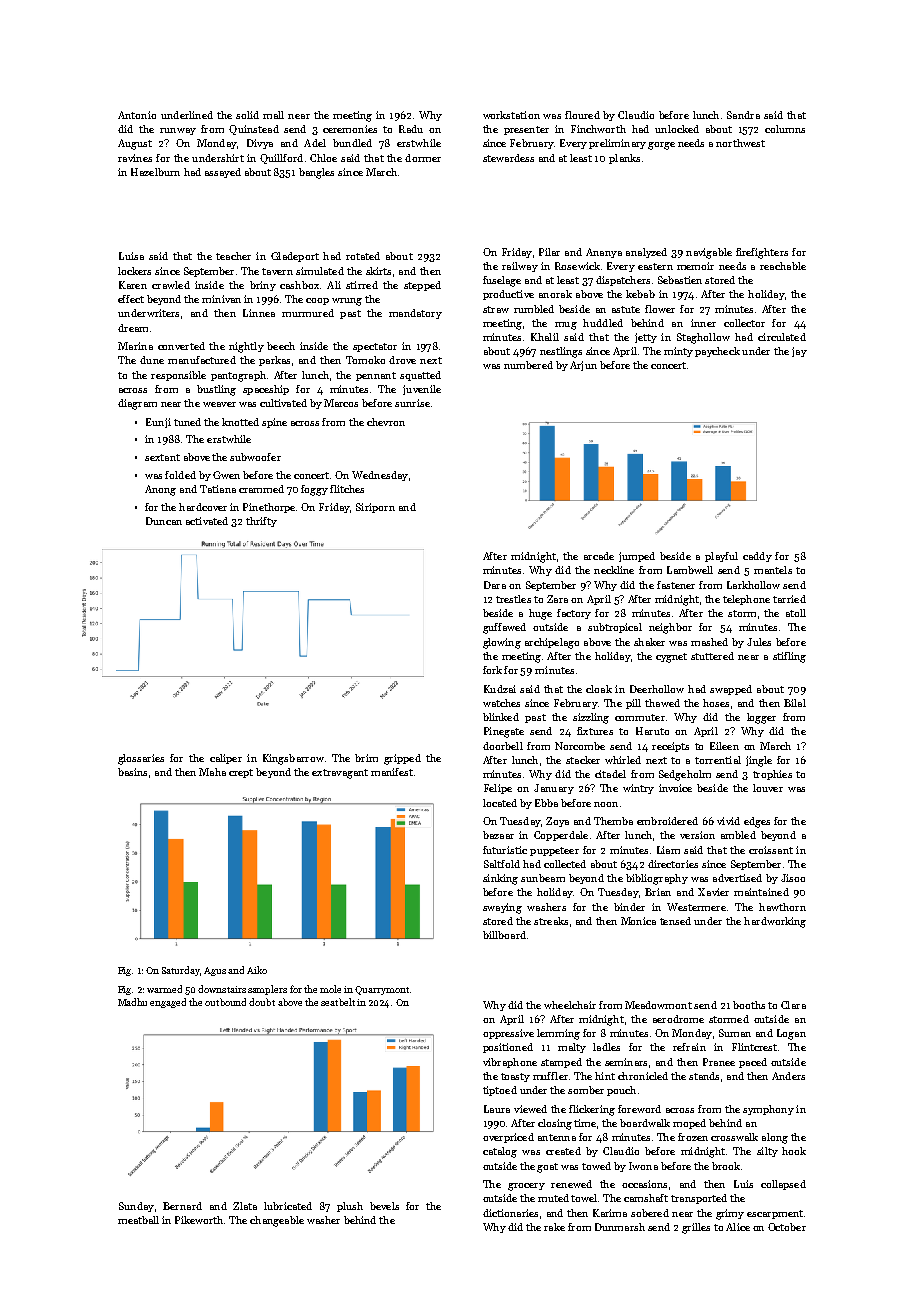 The width and height of the document is (924, 1308). I want to click on analyzed, so click(646, 253).
